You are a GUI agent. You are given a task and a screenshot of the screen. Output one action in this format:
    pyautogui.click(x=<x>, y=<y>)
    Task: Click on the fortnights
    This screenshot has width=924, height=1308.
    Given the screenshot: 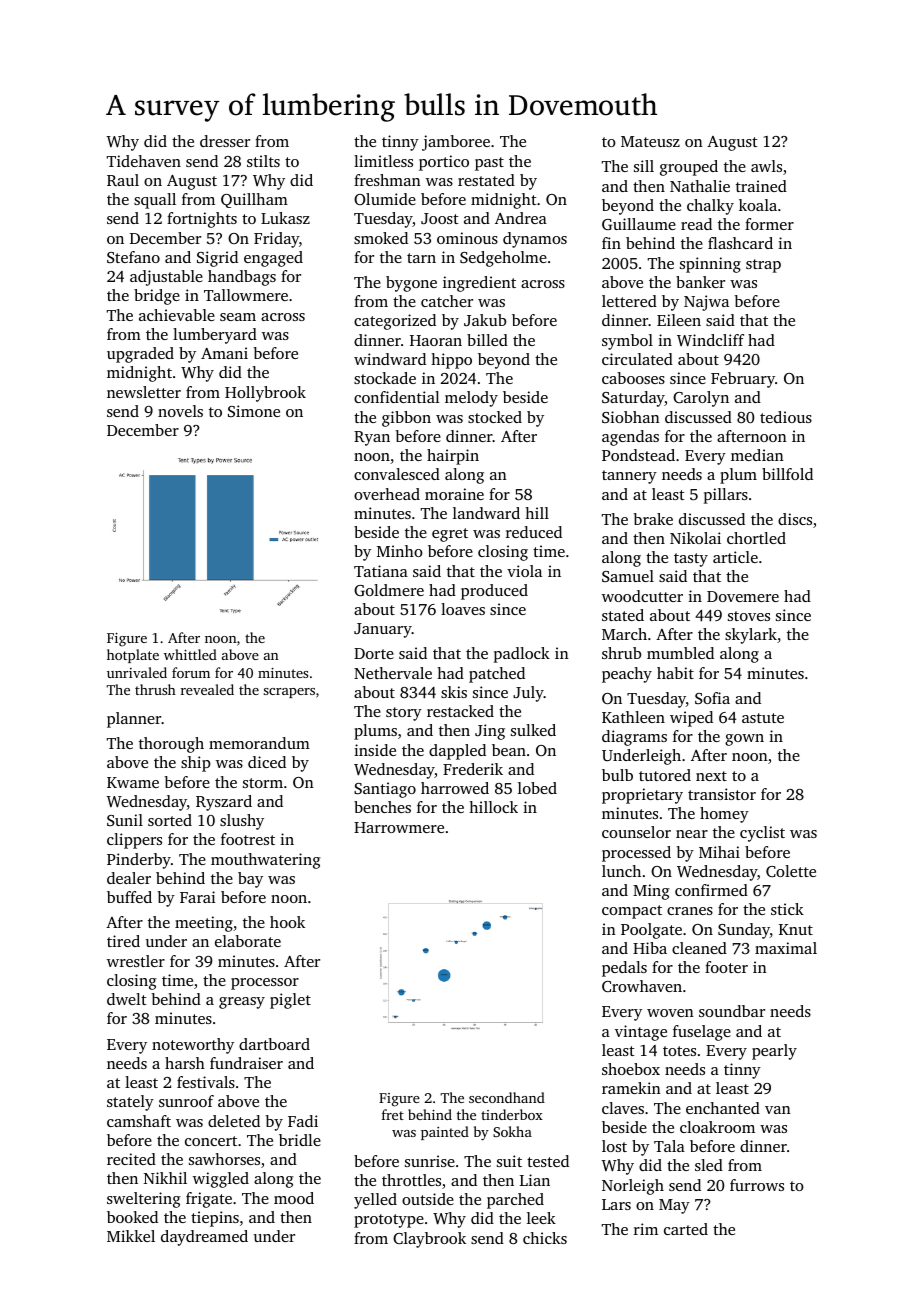 What is the action you would take?
    pyautogui.click(x=202, y=220)
